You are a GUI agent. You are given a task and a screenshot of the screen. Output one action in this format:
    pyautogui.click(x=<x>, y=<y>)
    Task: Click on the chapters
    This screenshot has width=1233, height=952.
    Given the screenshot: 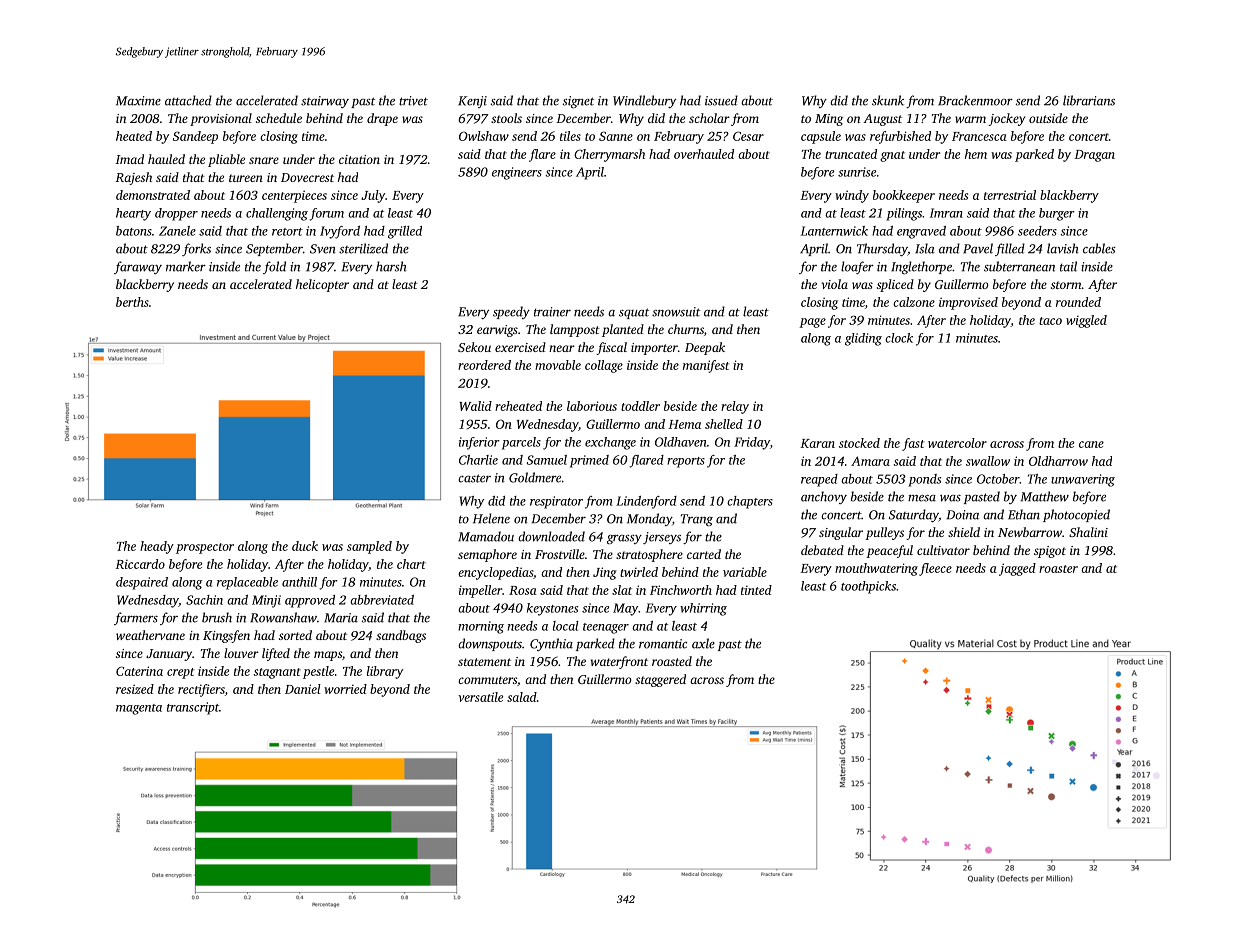 What is the action you would take?
    pyautogui.click(x=750, y=502)
